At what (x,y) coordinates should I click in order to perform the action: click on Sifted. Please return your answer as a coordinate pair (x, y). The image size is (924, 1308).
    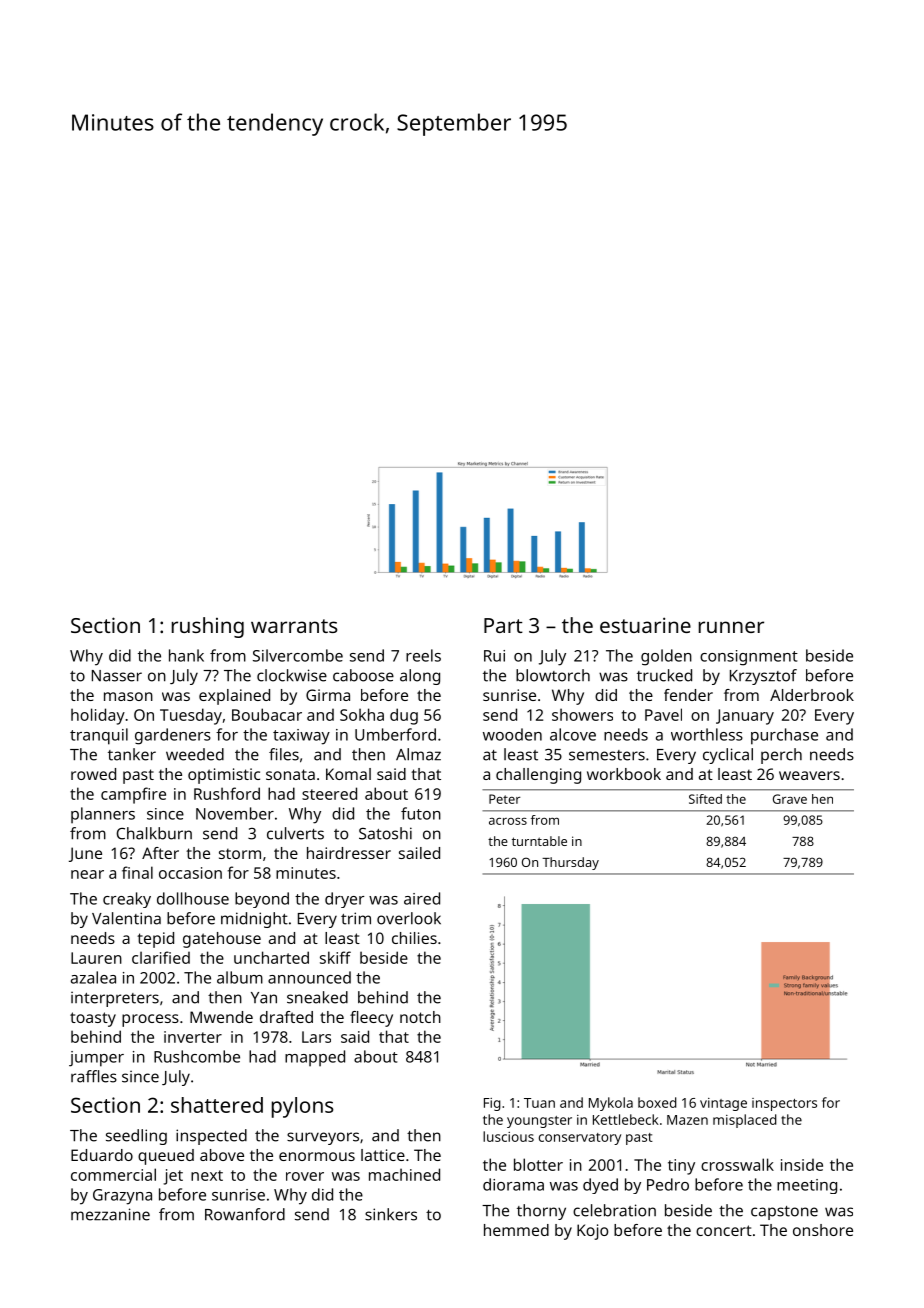
    Looking at the image, I should click on (705, 799).
